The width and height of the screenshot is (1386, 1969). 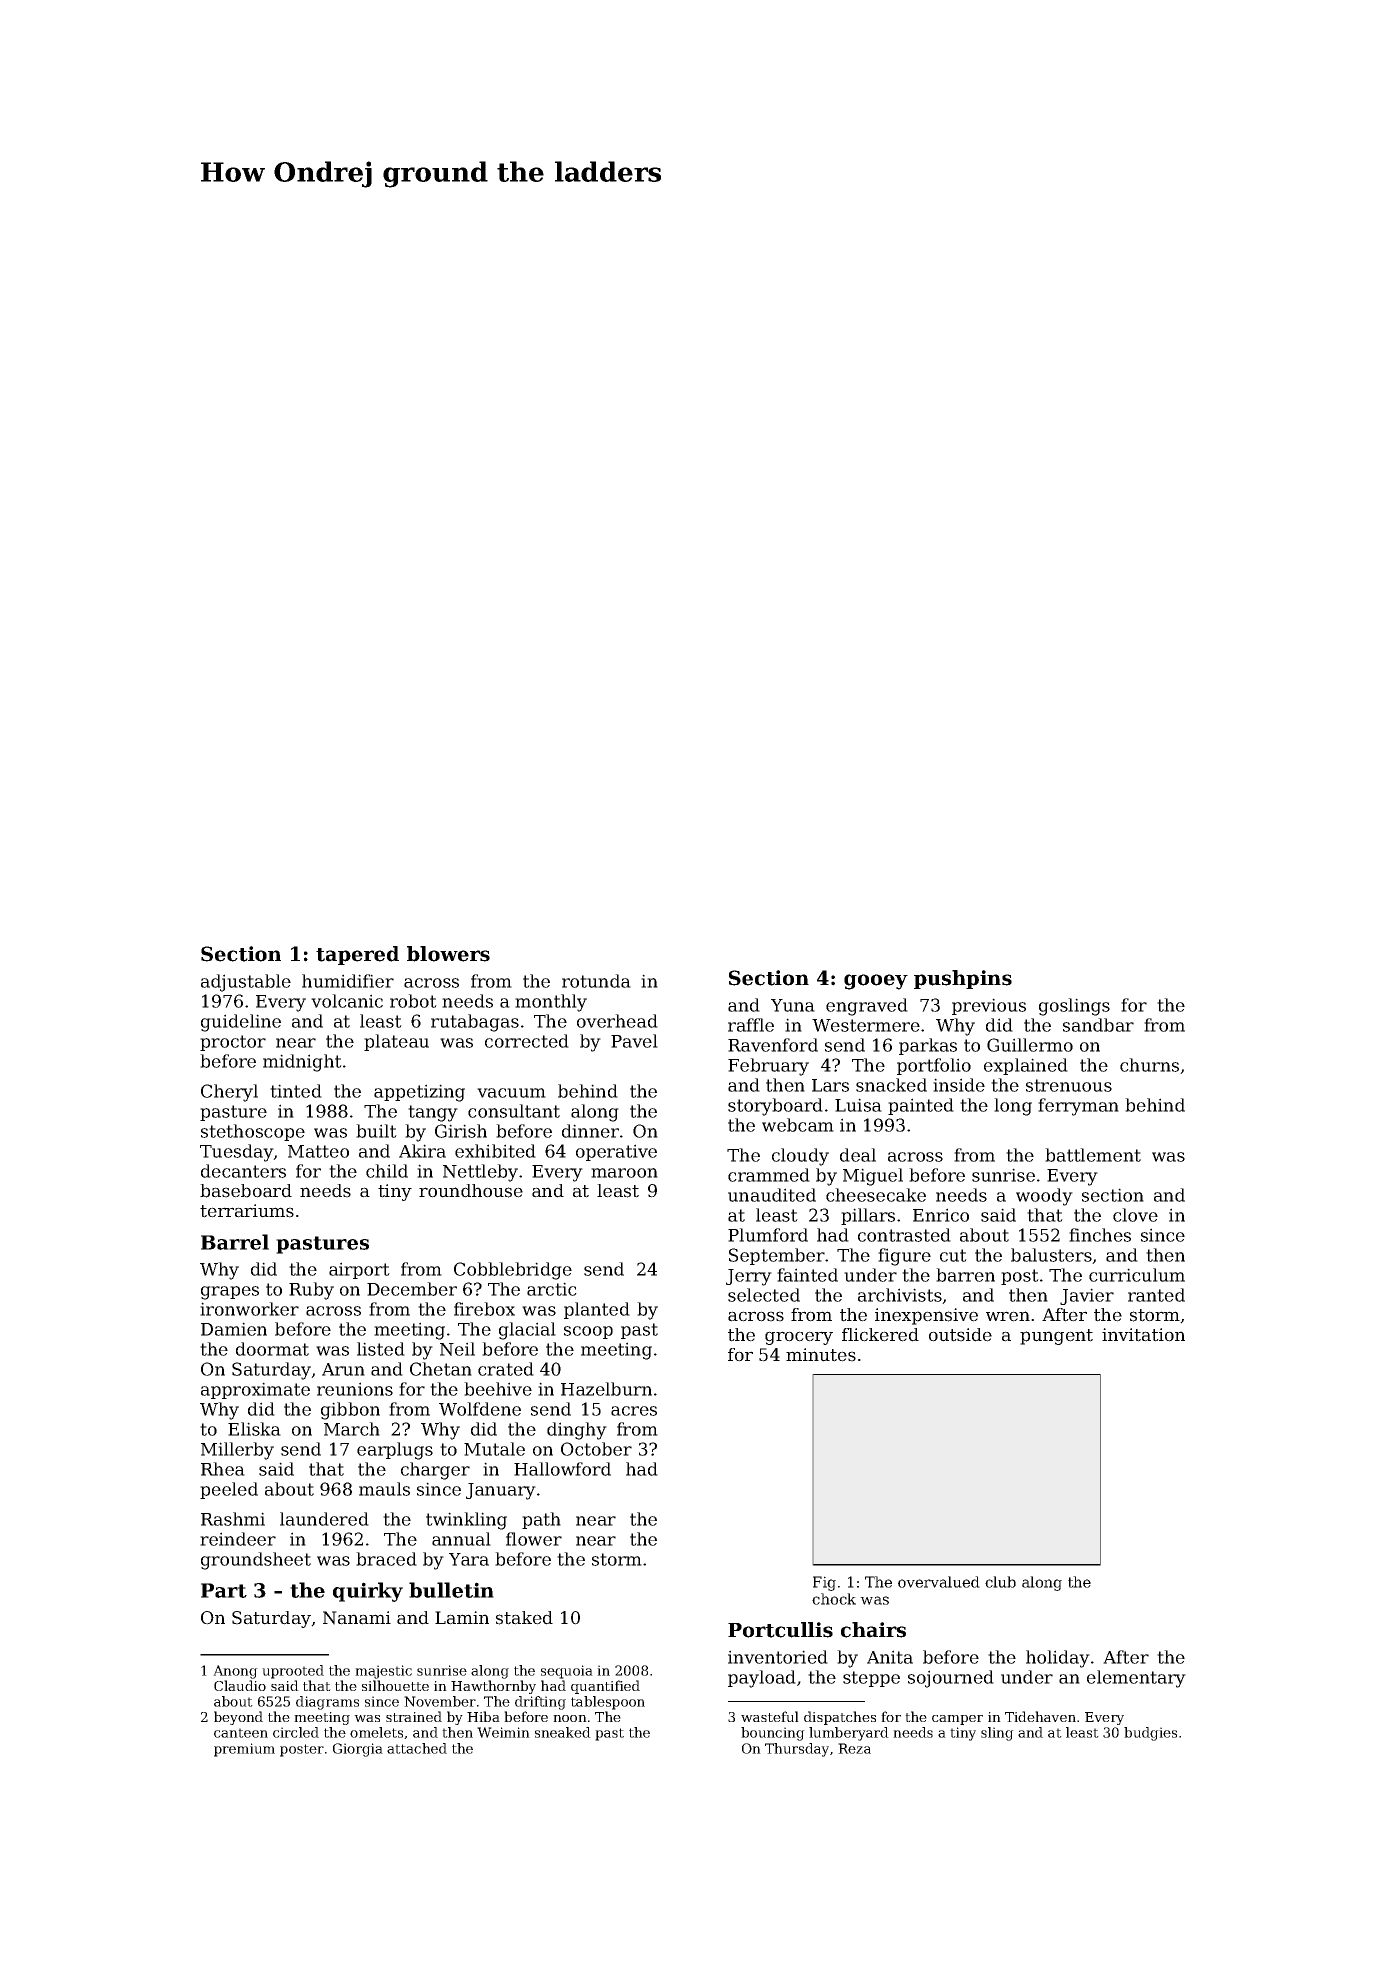 What do you see at coordinates (235, 1672) in the screenshot?
I see `Anong` at bounding box center [235, 1672].
